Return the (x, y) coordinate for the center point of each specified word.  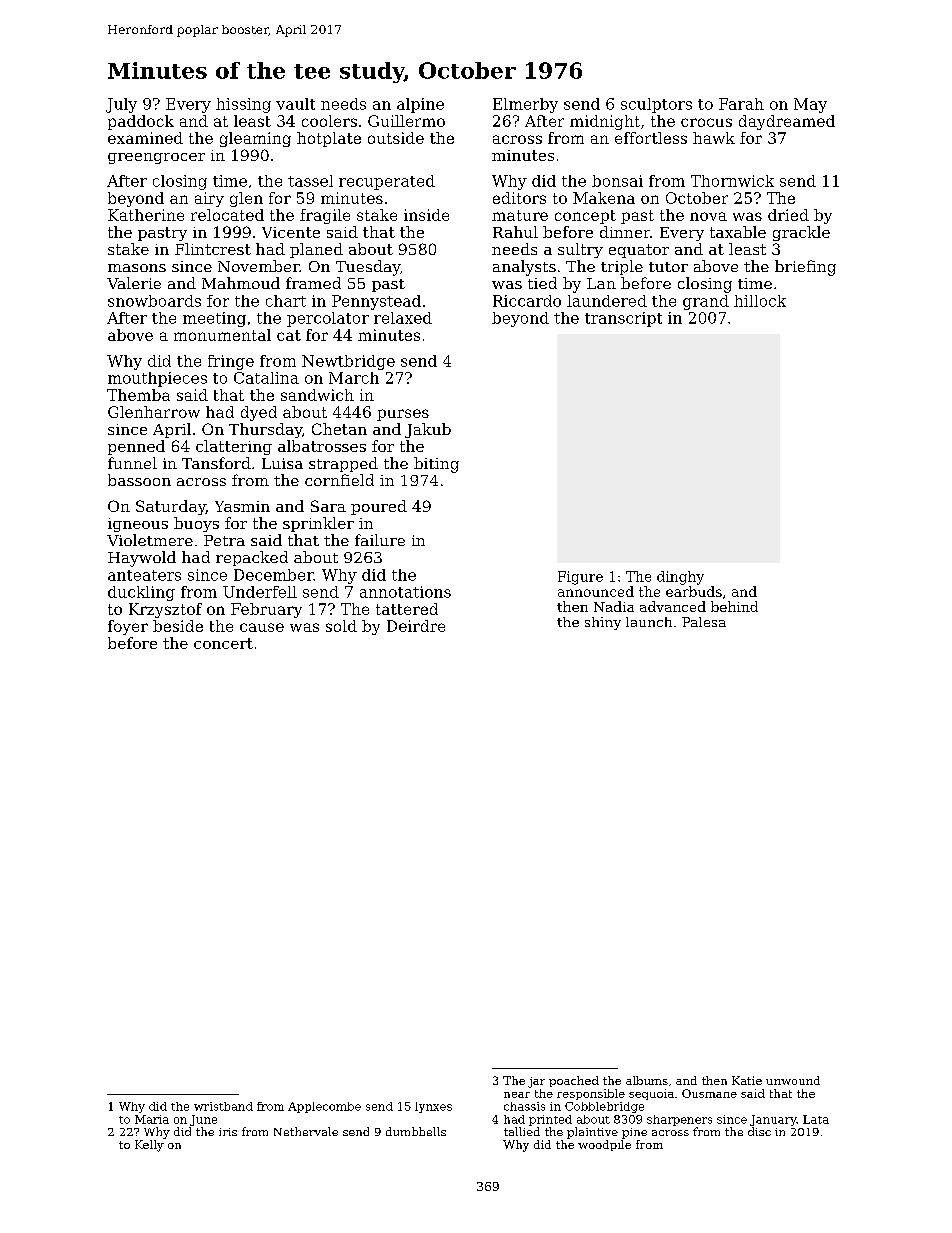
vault (295, 104)
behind (734, 606)
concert (223, 643)
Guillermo (406, 121)
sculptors (656, 105)
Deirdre (416, 626)
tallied (522, 1131)
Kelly (149, 1146)
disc (759, 1131)
